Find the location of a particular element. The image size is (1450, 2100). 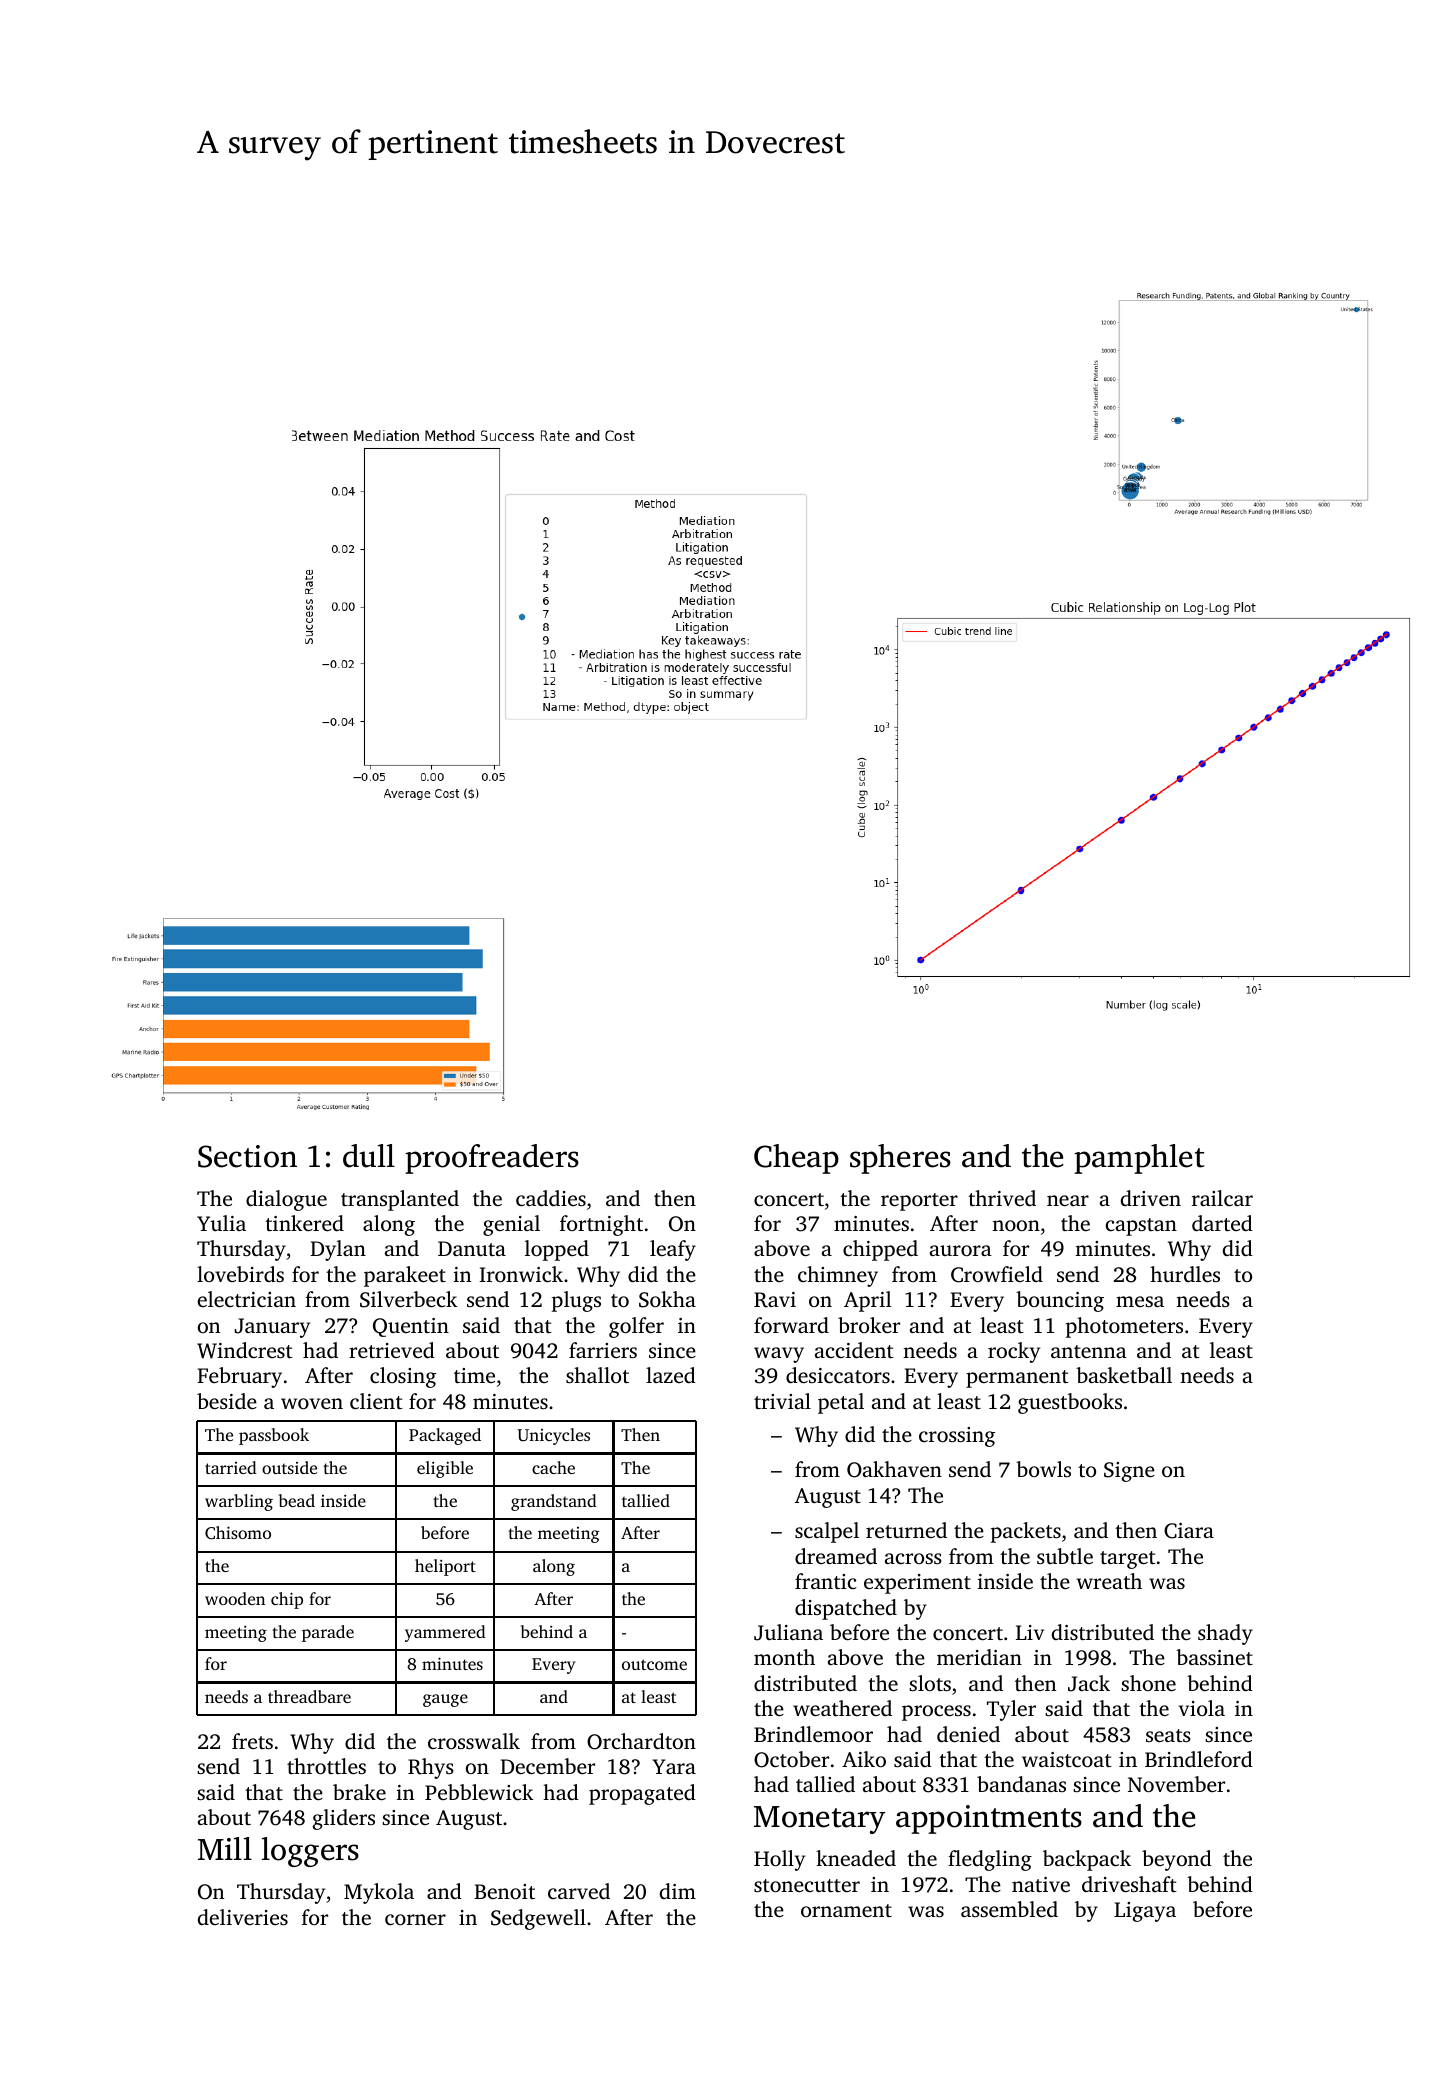

gliders is located at coordinates (344, 1819).
